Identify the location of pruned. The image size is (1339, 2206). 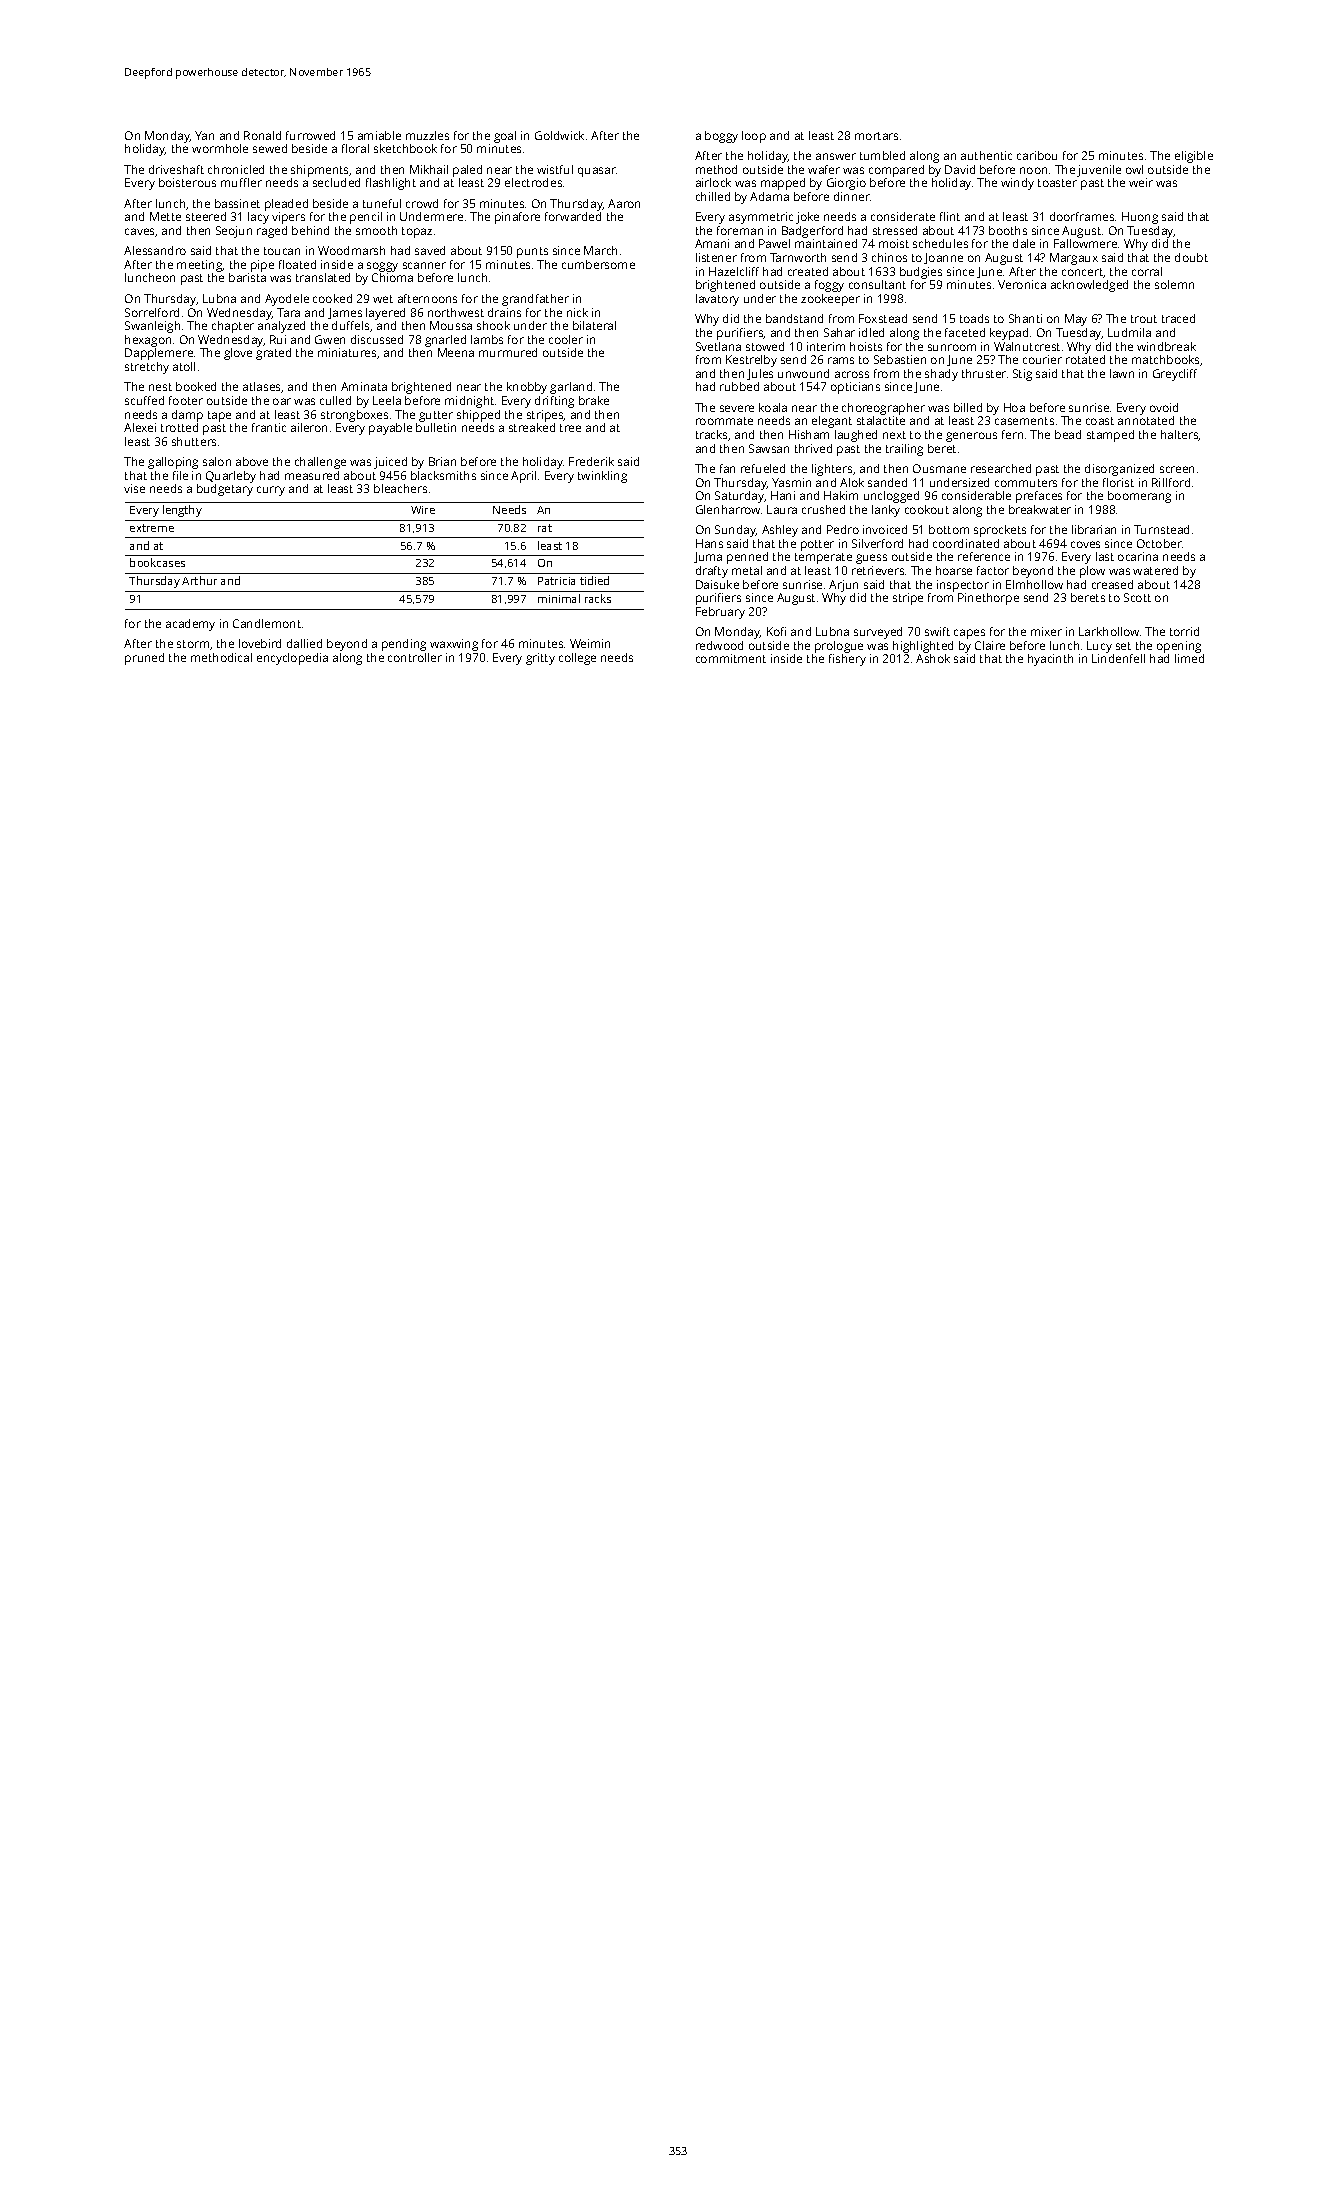
(144, 659).
